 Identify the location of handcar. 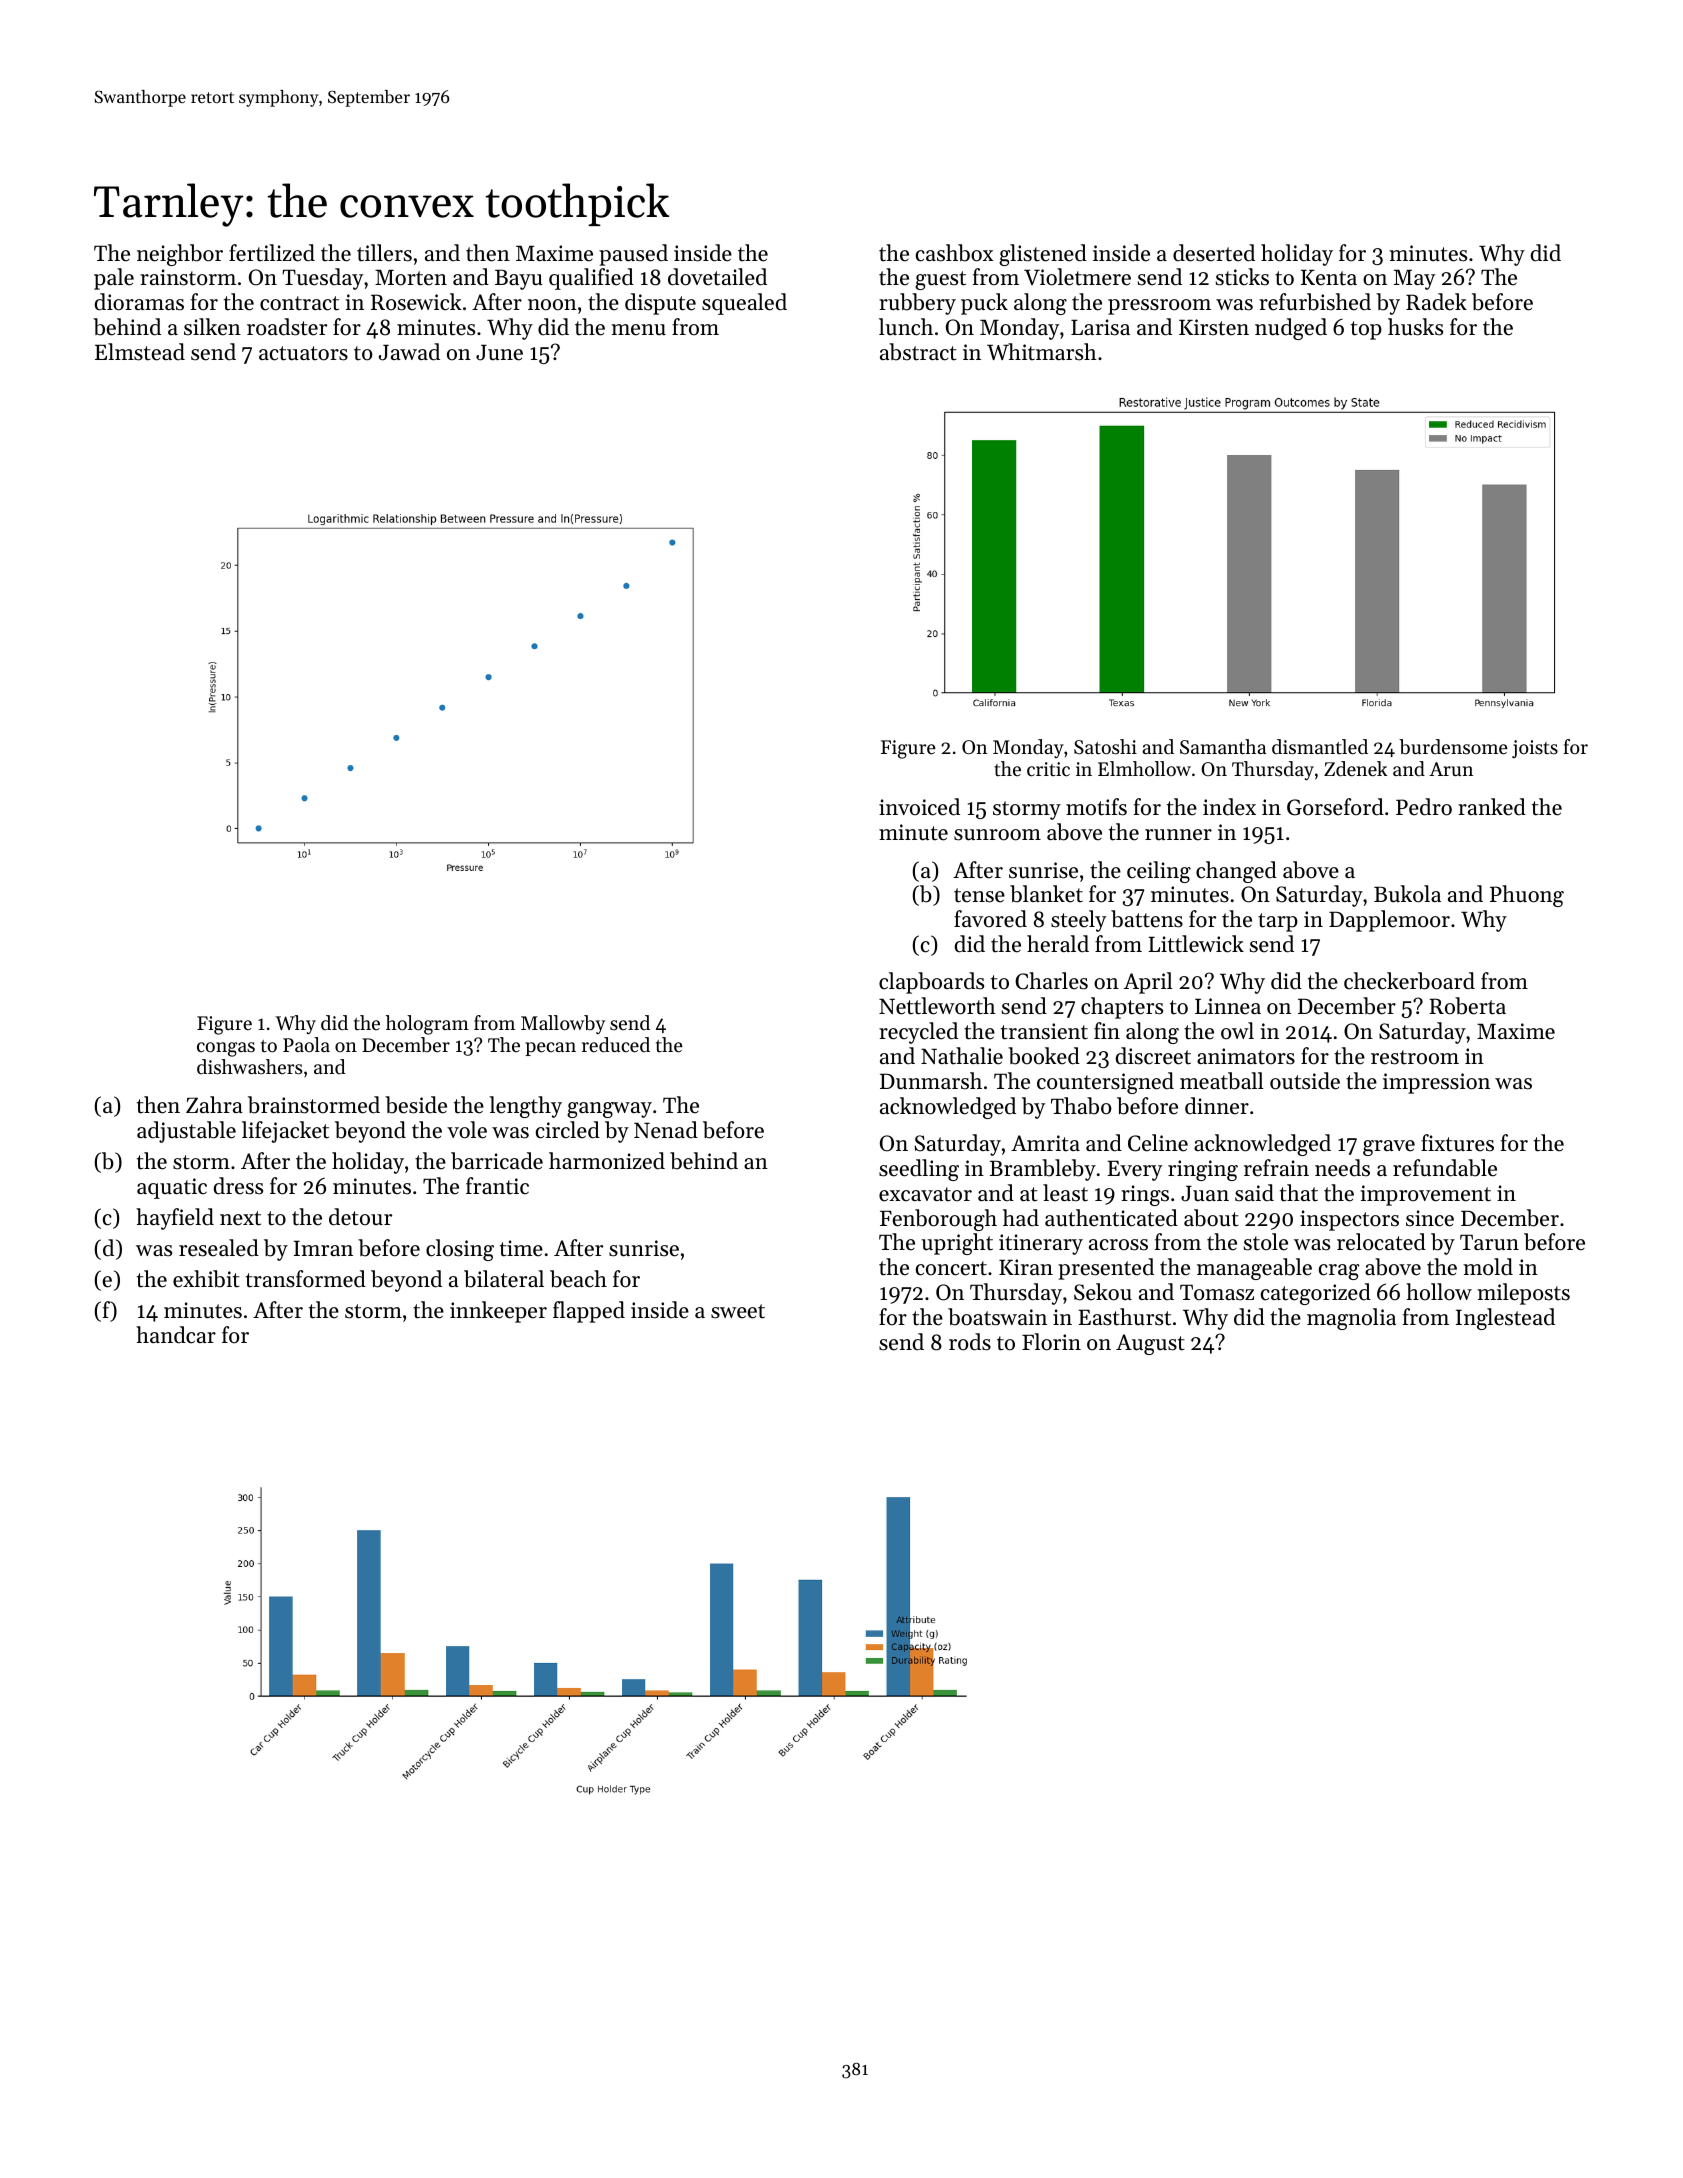
(176, 1335).
